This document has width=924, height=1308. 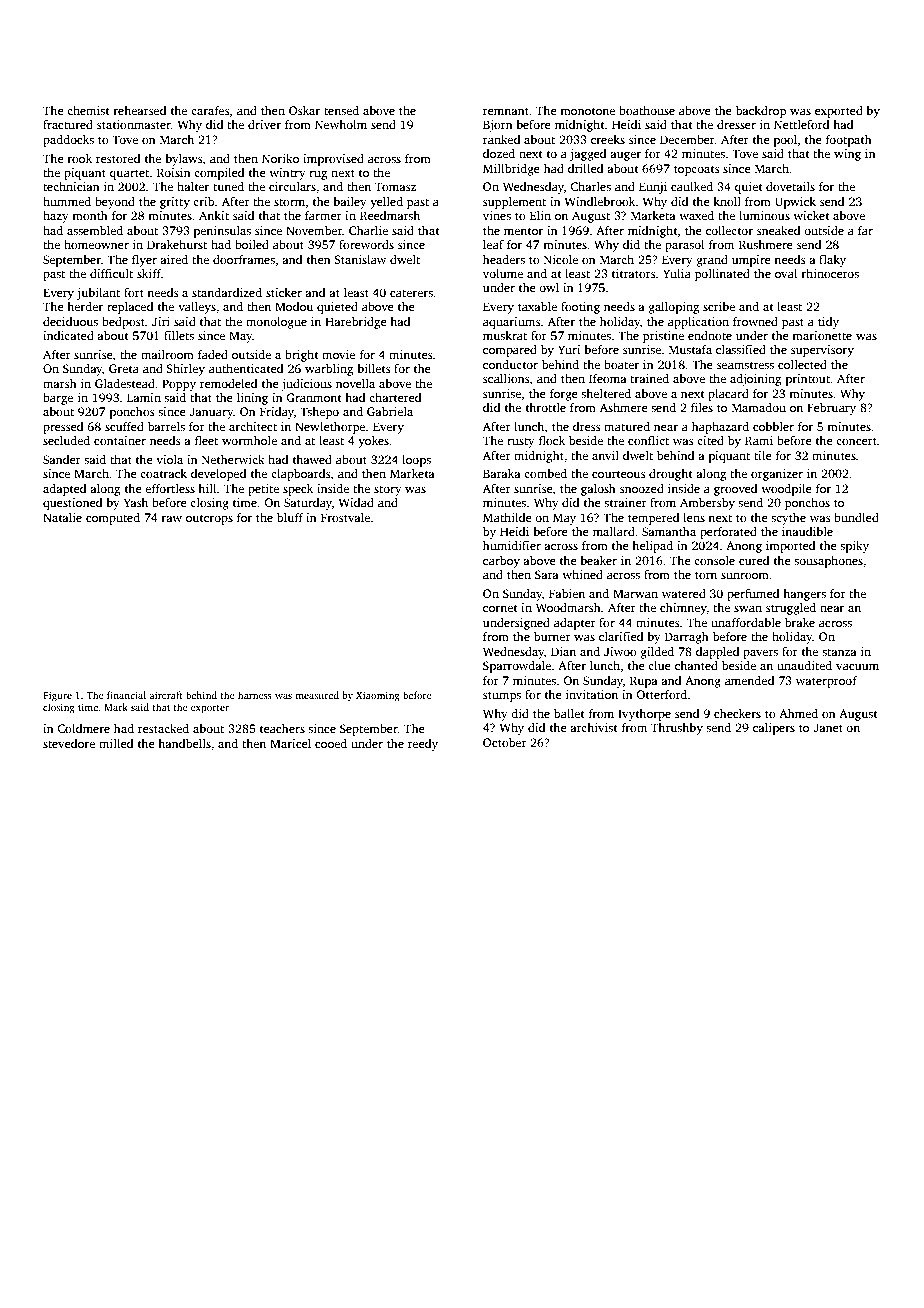 What do you see at coordinates (345, 517) in the document?
I see `Frostvale` at bounding box center [345, 517].
